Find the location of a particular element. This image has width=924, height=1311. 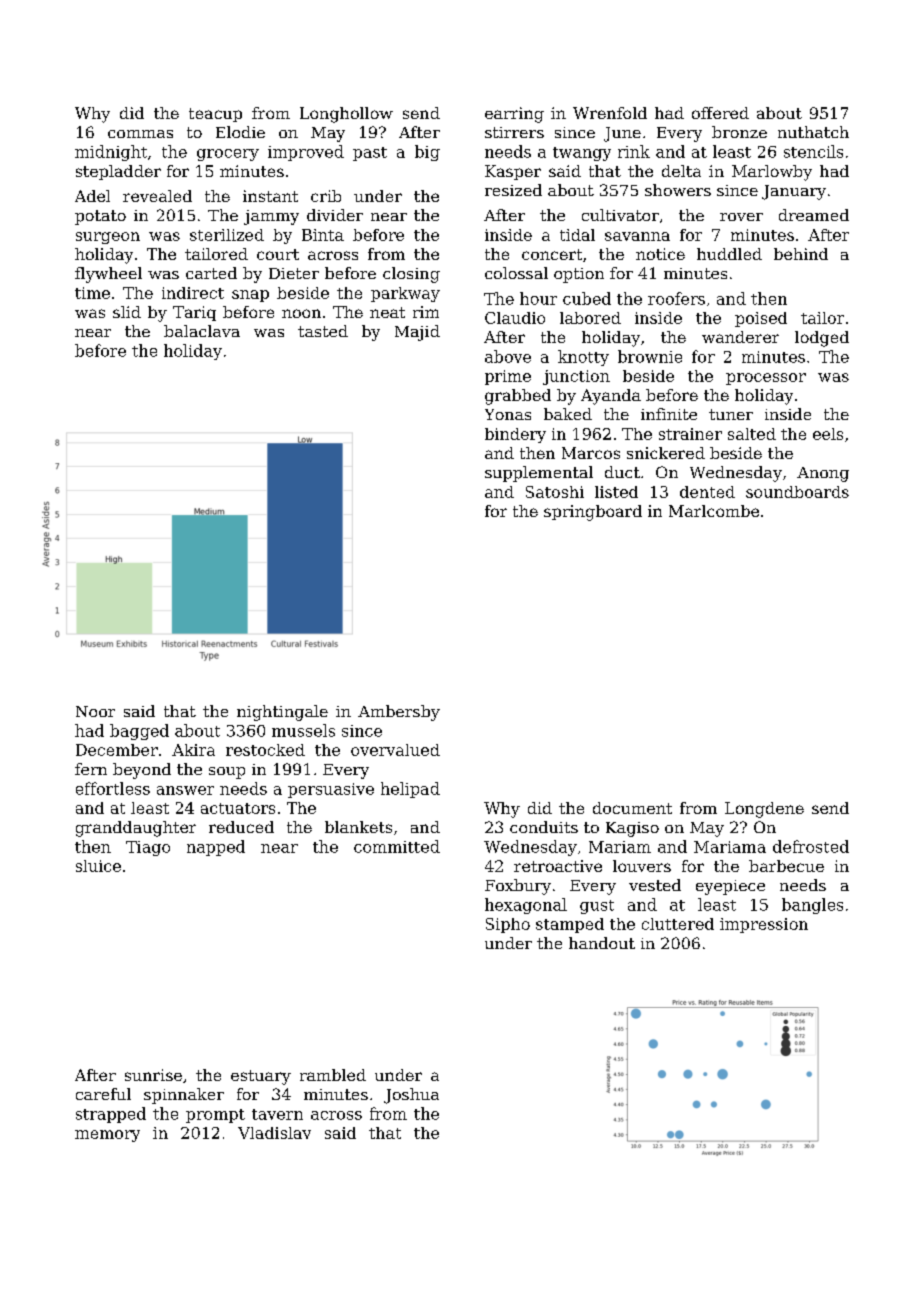

Adel is located at coordinates (92, 196).
